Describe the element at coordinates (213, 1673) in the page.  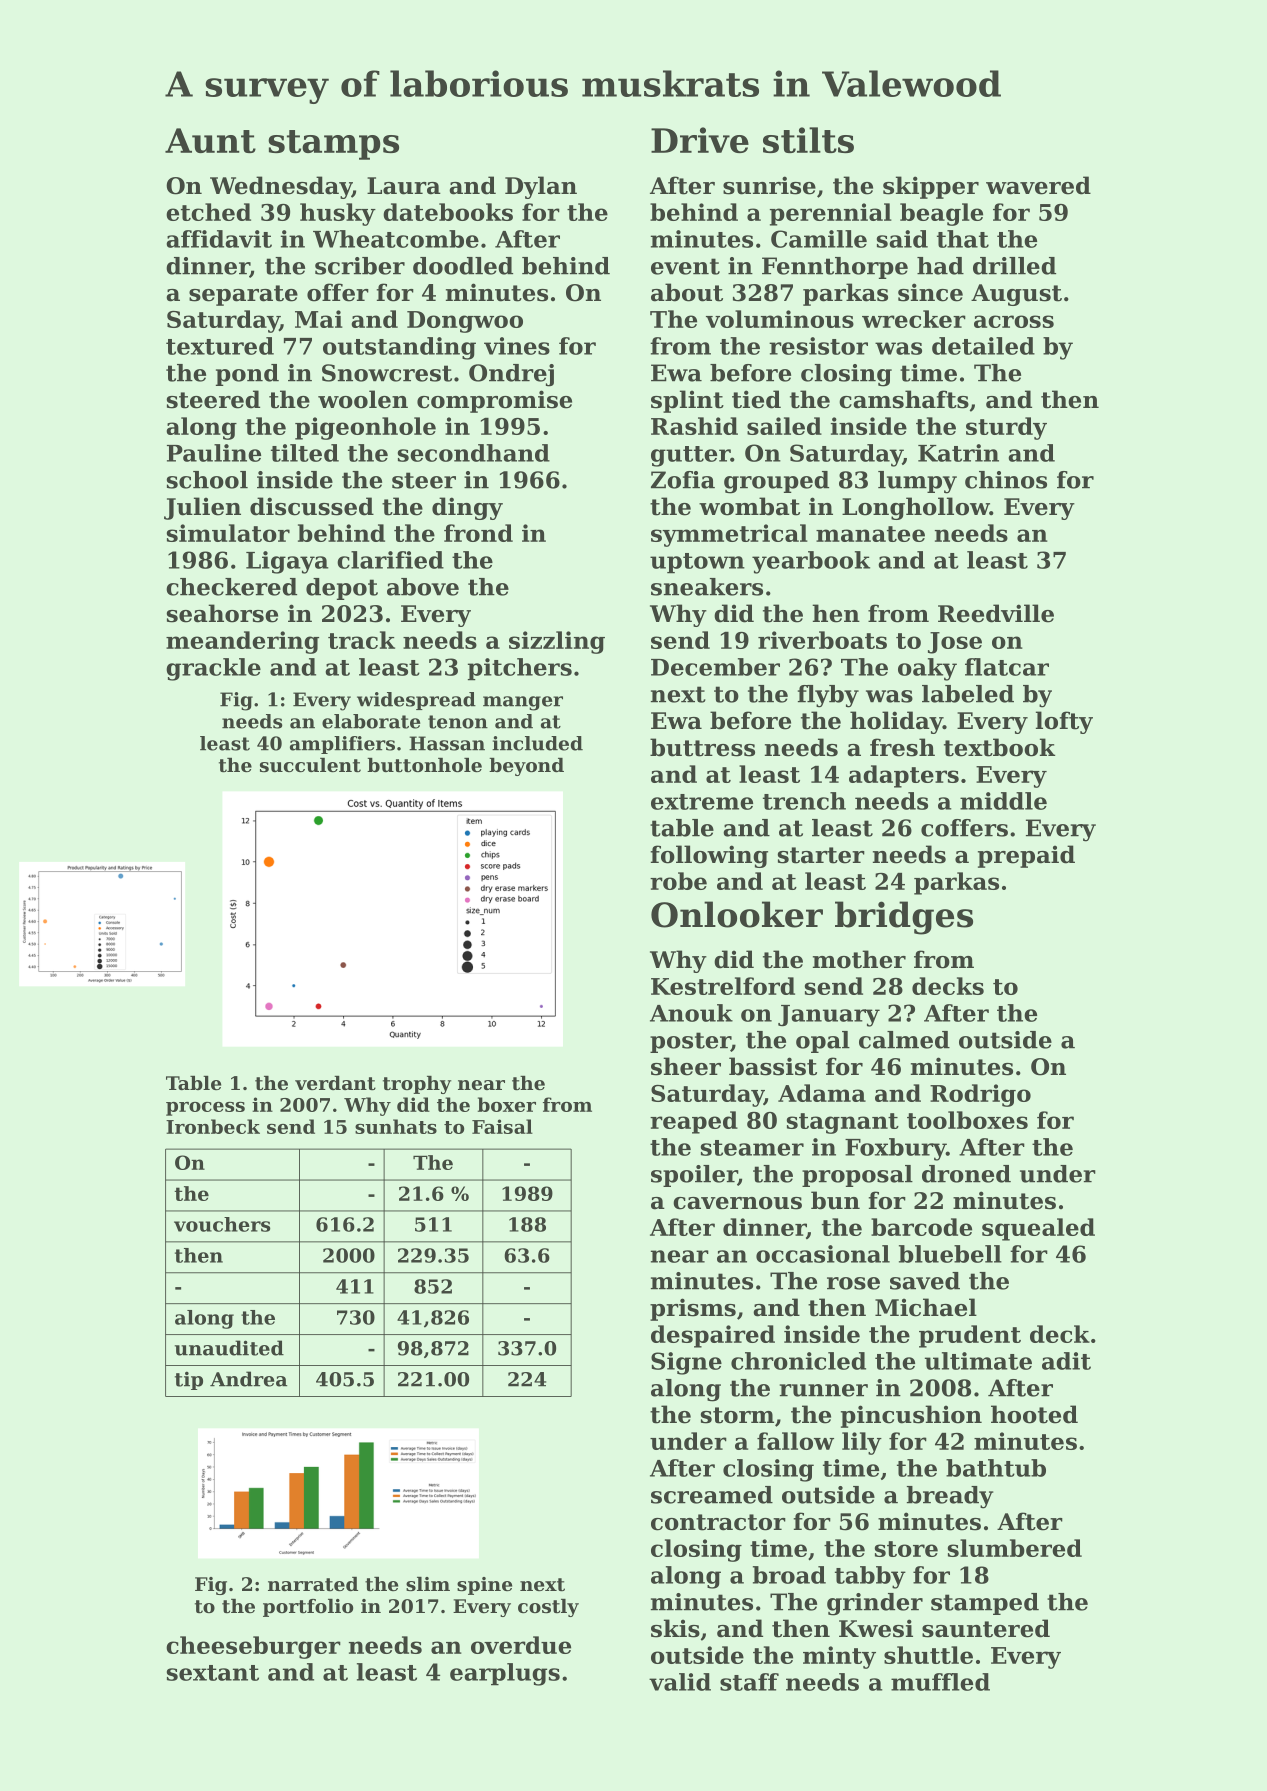
I see `sextant` at that location.
